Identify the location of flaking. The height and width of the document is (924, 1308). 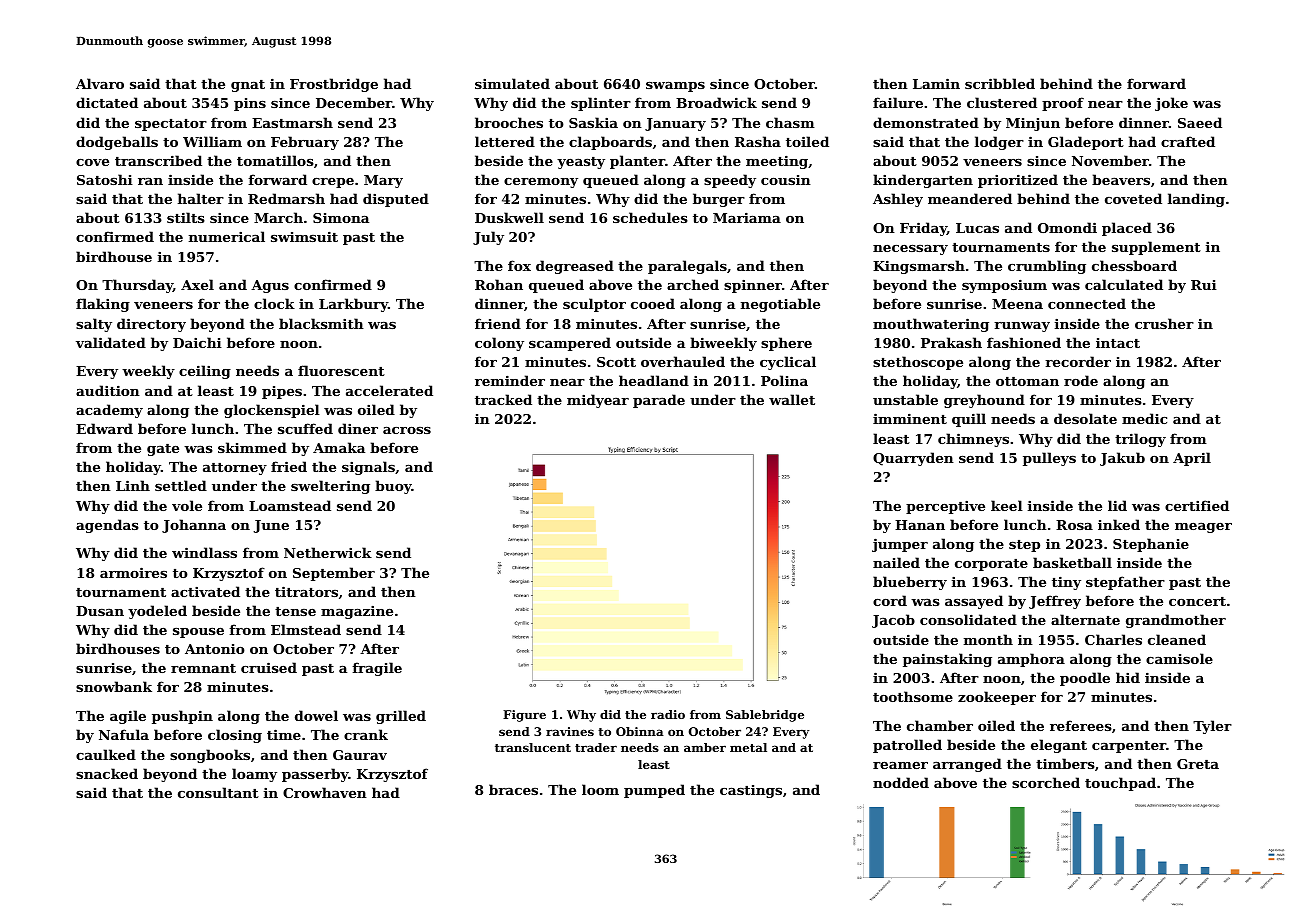
(103, 305).
